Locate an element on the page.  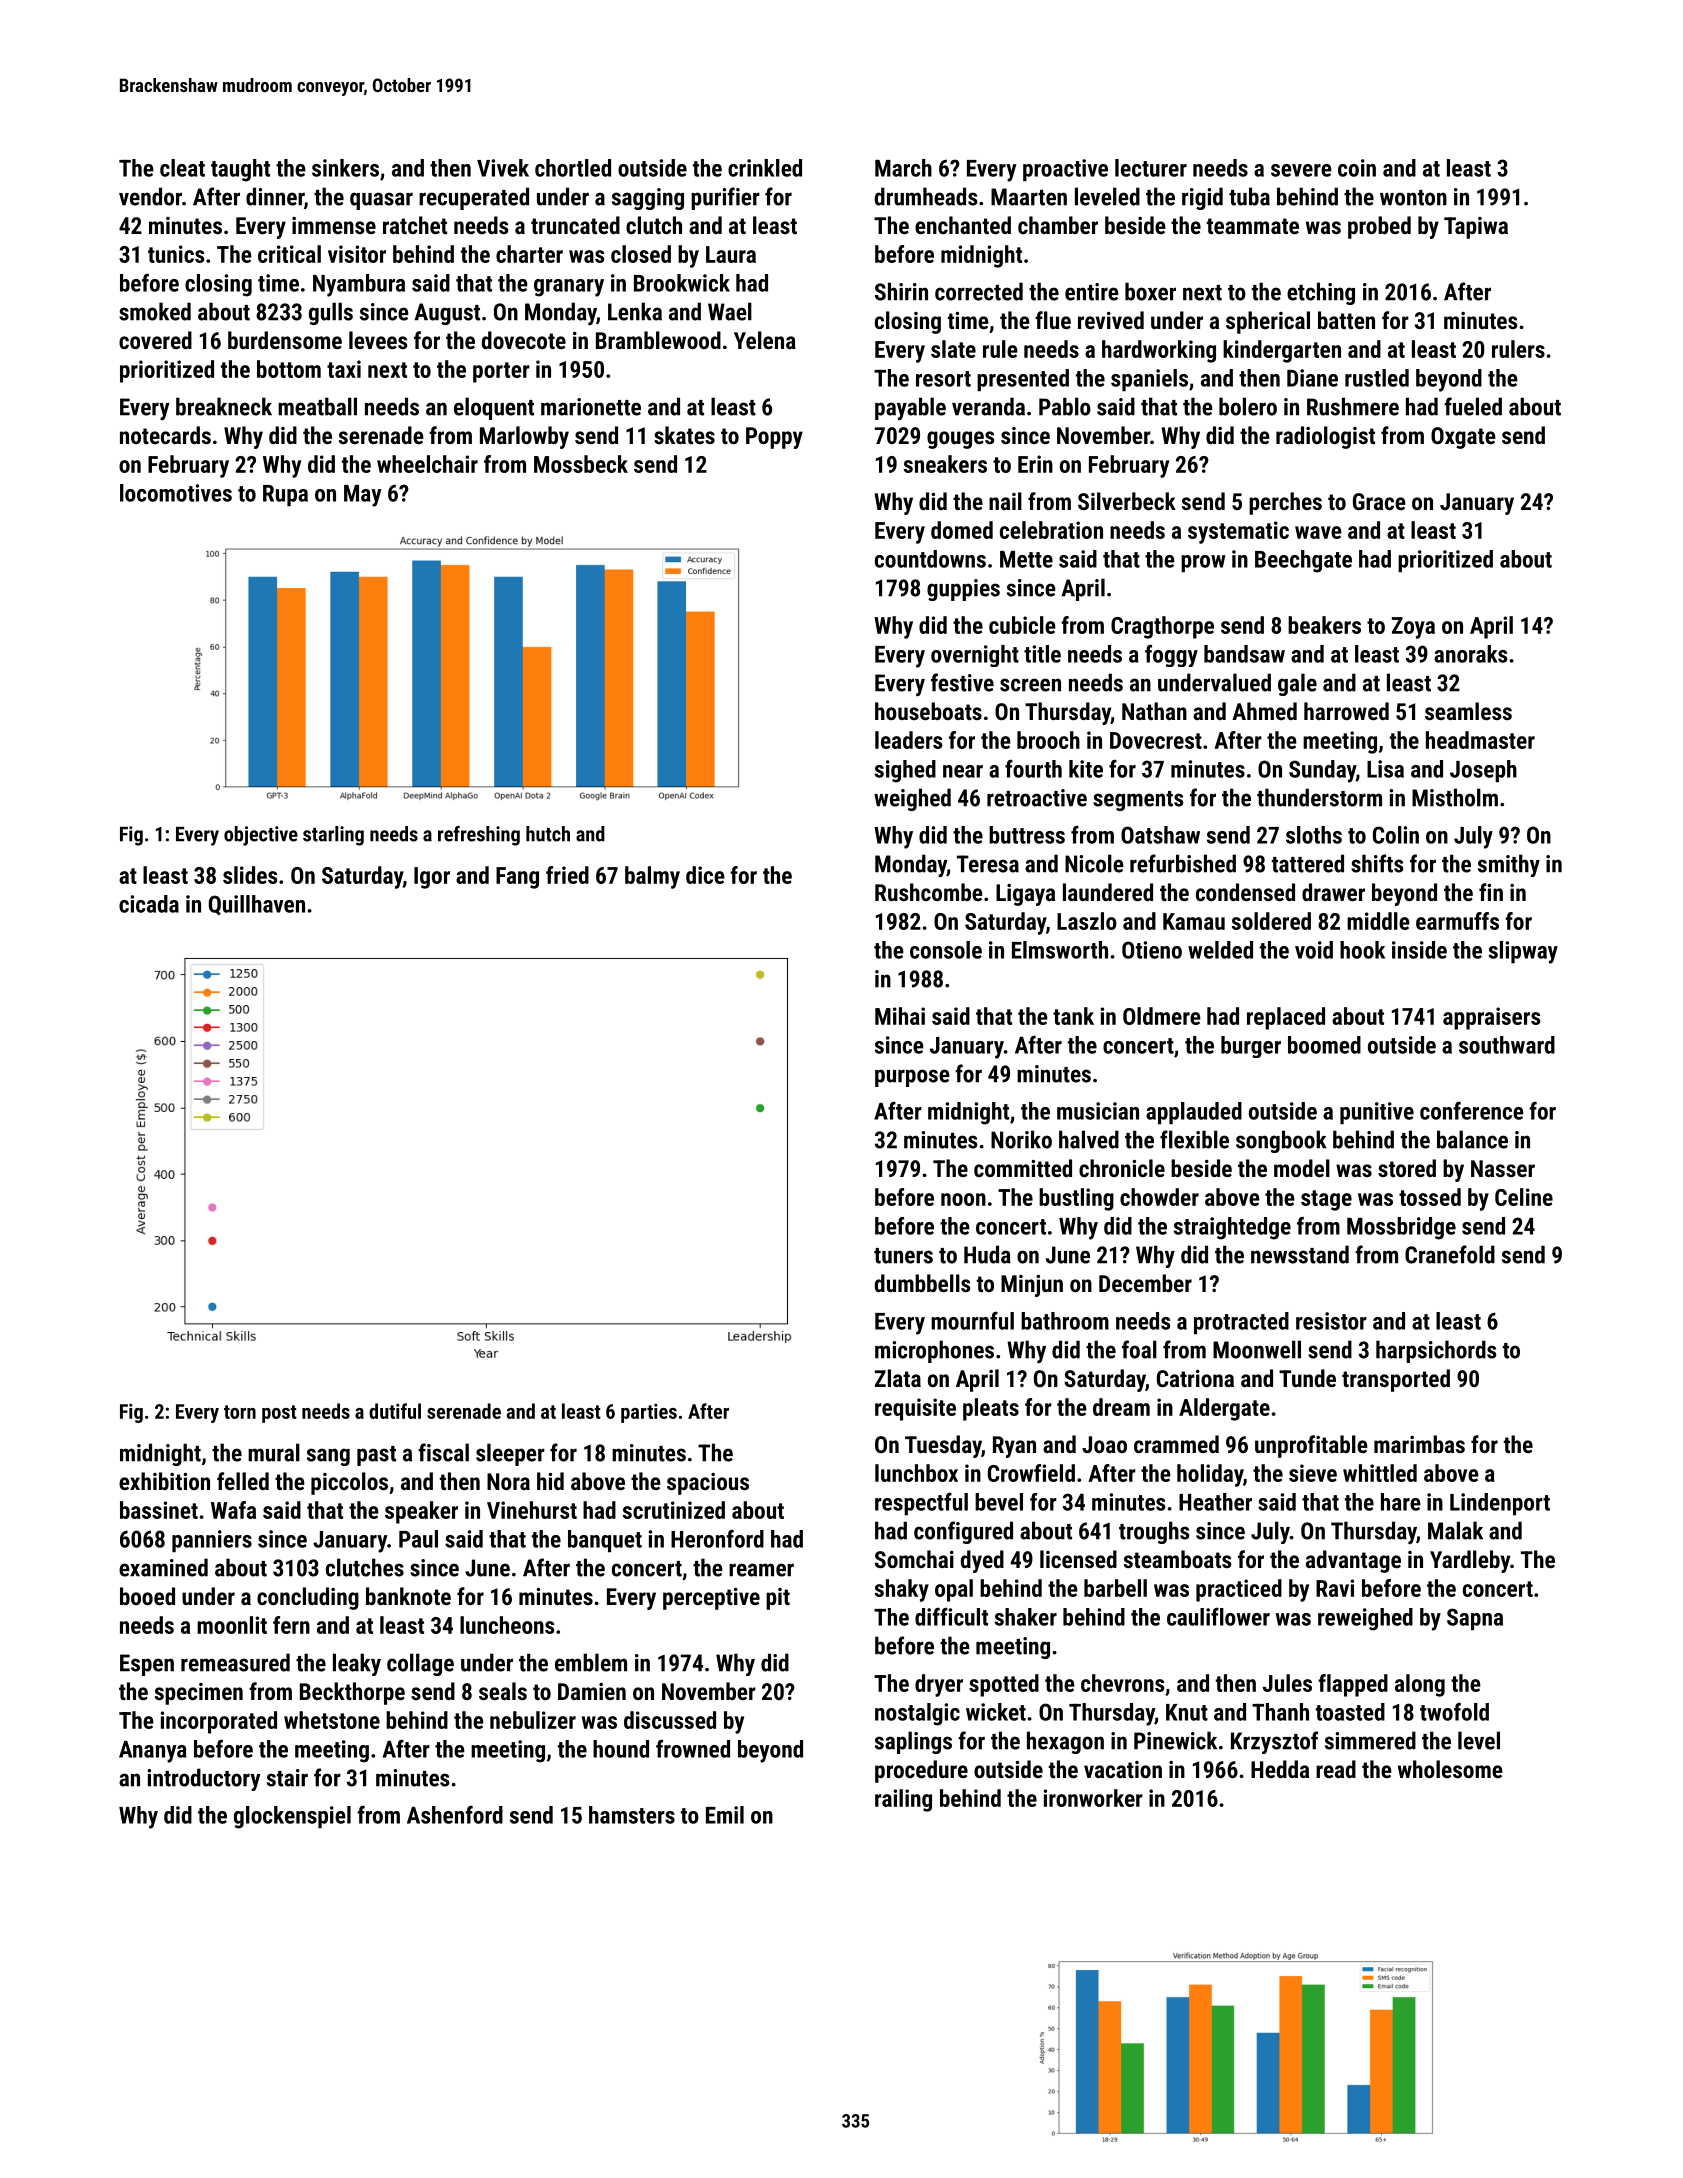
Ashenford is located at coordinates (455, 1815).
